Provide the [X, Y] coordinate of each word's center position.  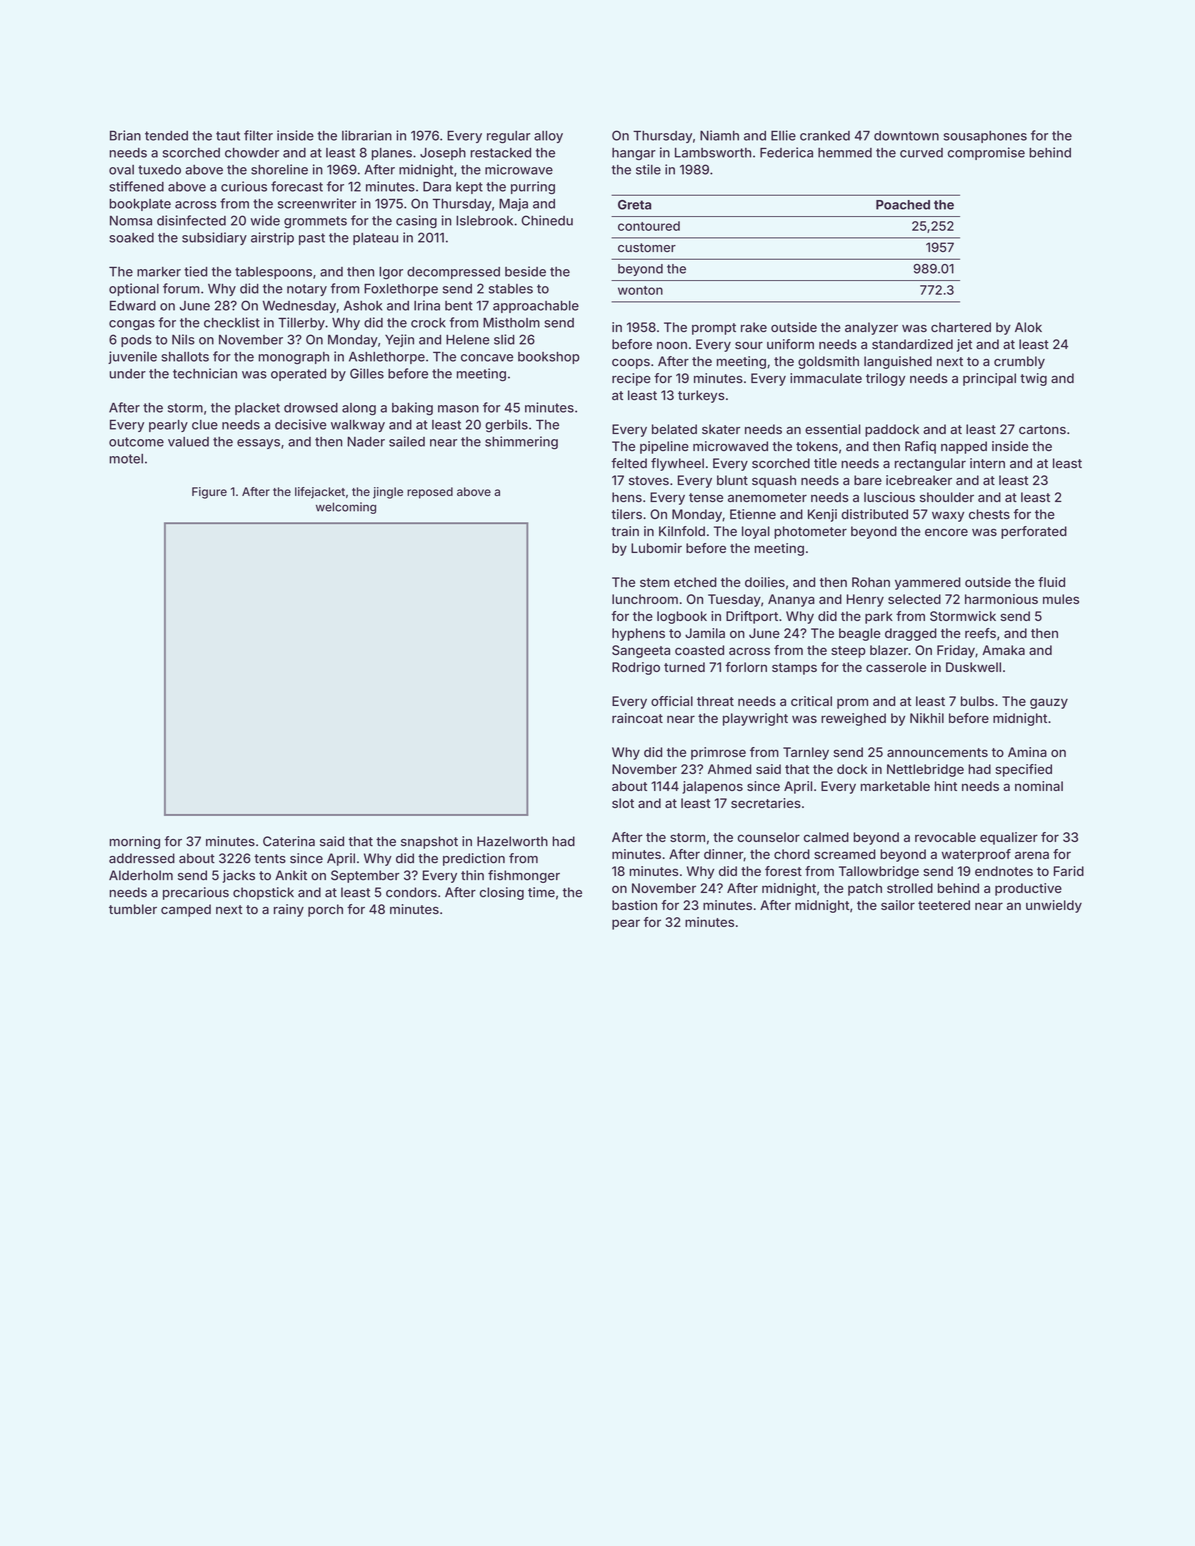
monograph [293, 358]
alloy [548, 137]
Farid [1069, 871]
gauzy [1049, 703]
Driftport [752, 617]
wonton [640, 290]
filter [258, 135]
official [672, 701]
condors [411, 892]
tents [270, 859]
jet [964, 345]
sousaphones [985, 137]
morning [134, 842]
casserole [896, 667]
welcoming [346, 508]
